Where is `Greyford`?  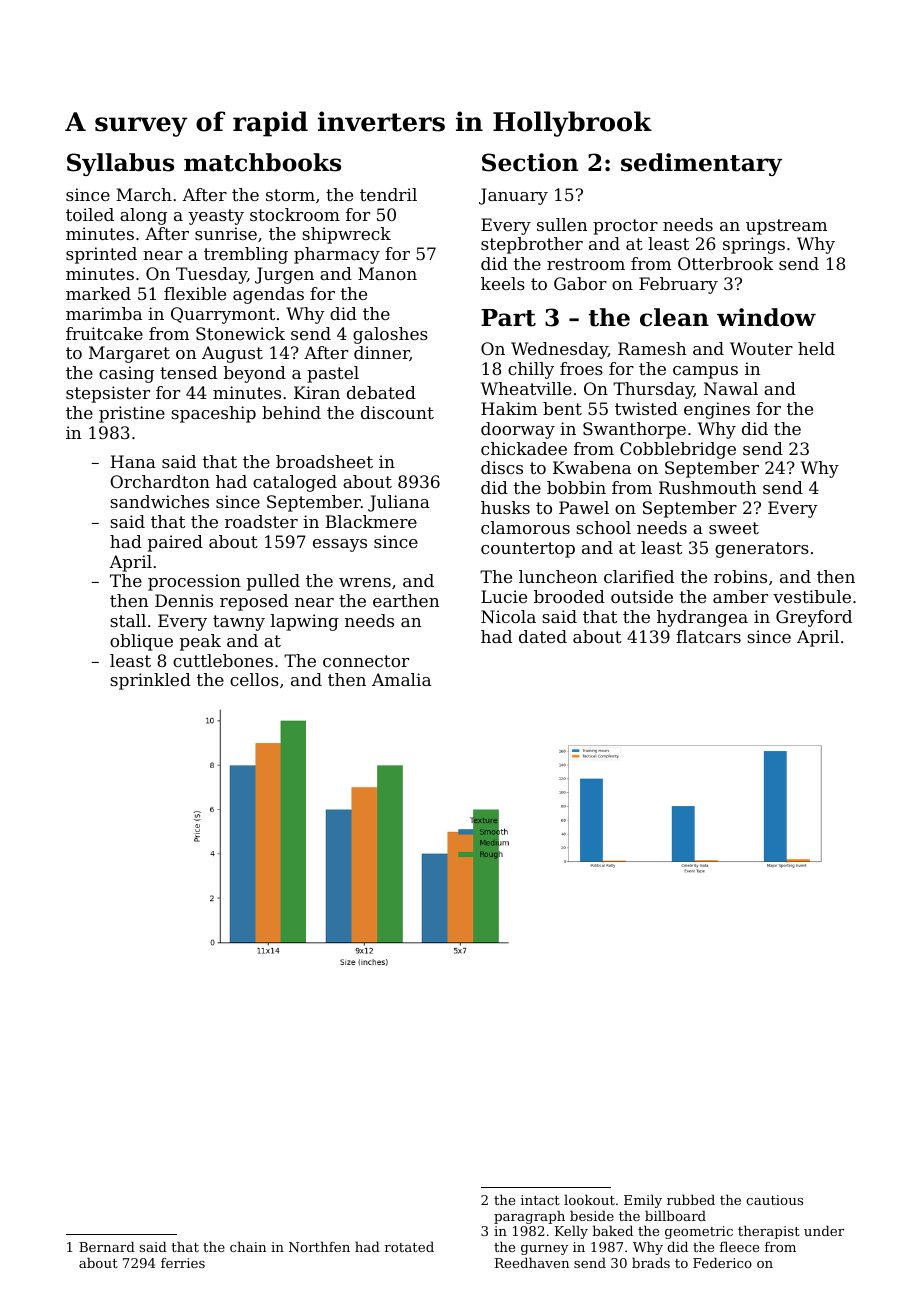
Greyford is located at coordinates (814, 618).
